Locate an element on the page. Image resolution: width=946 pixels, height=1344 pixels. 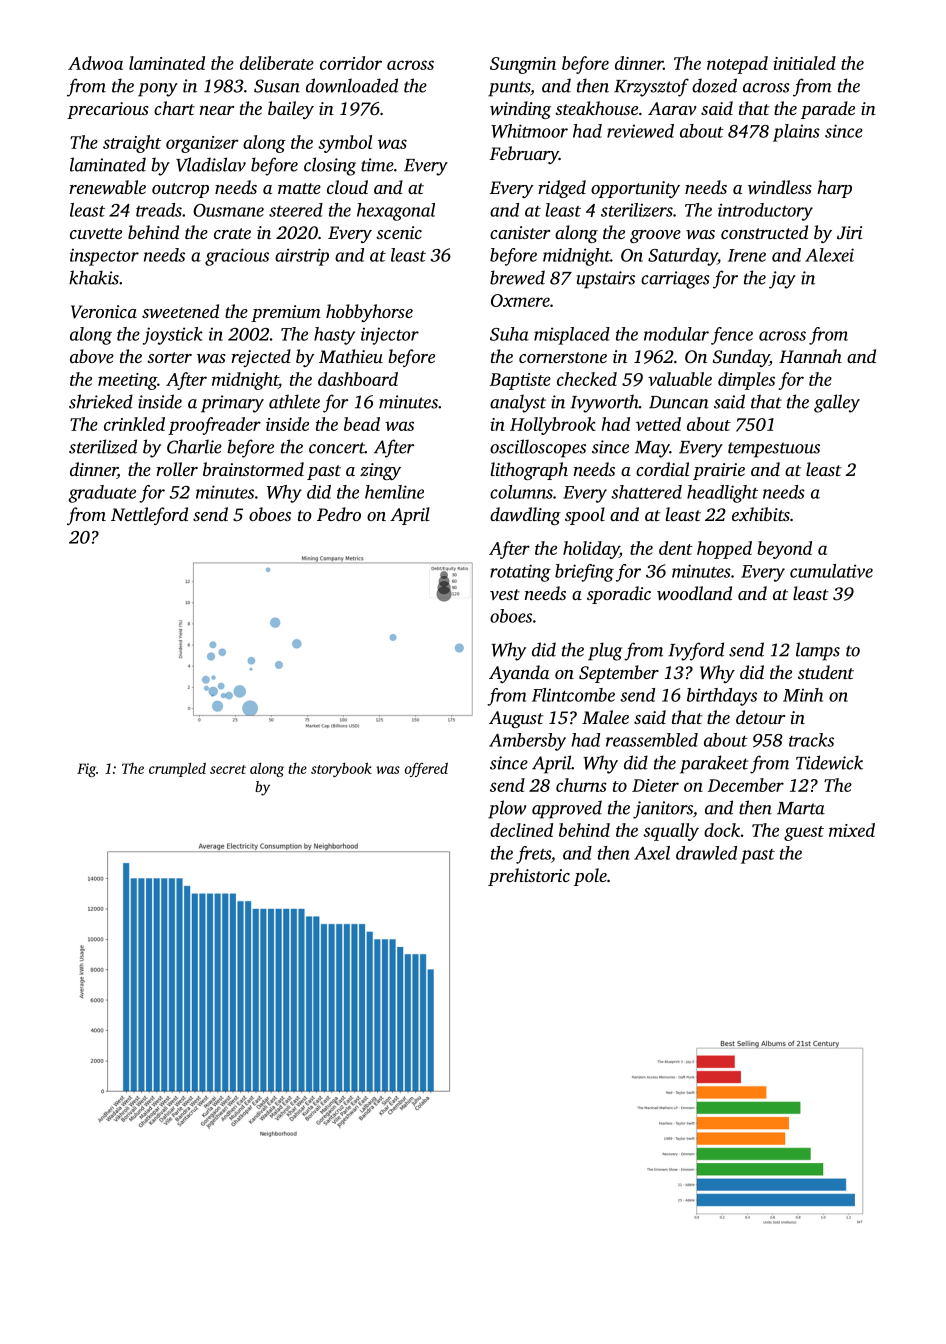
initialed is located at coordinates (804, 63).
